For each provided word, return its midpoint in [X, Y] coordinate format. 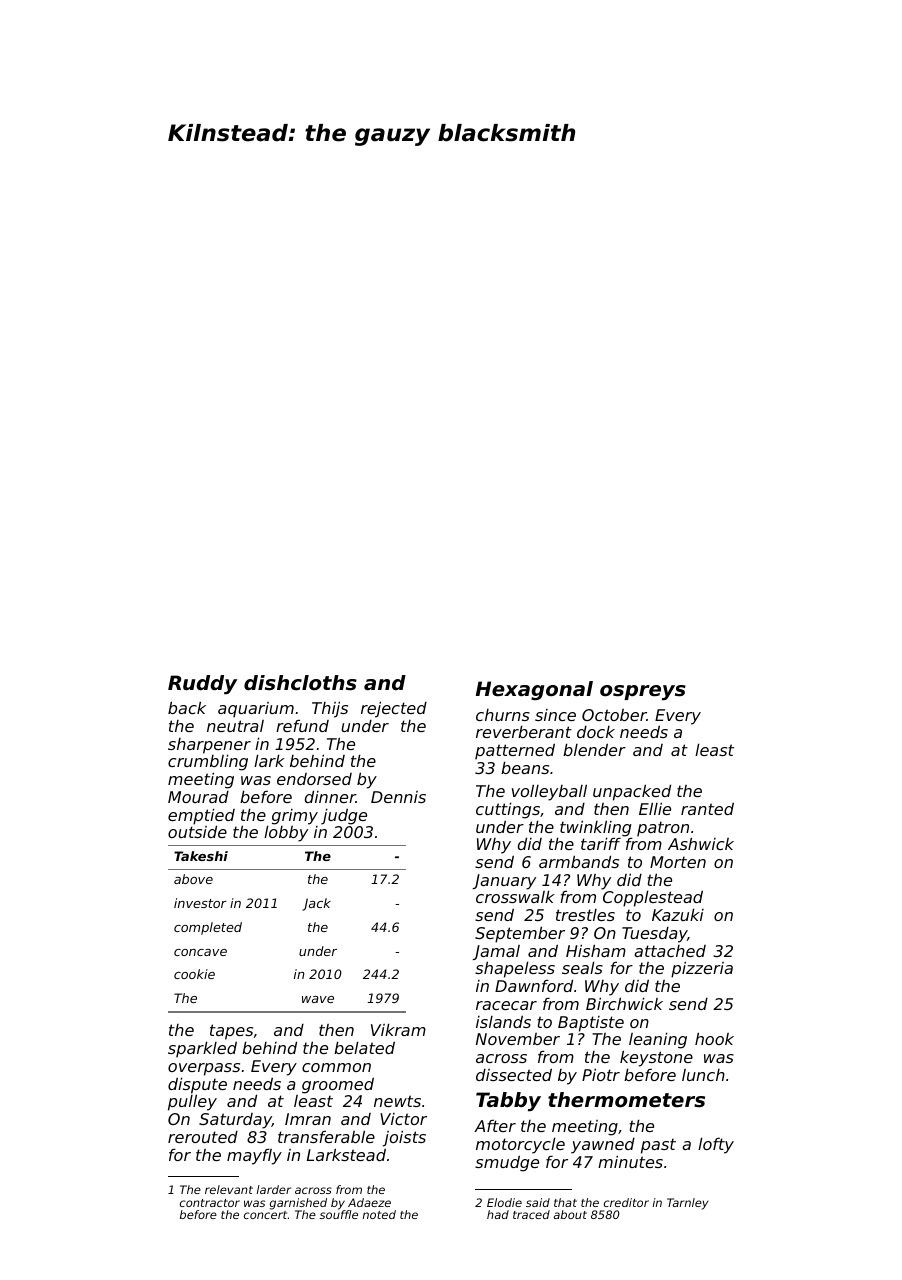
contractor [210, 1203]
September [520, 934]
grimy [295, 817]
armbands [579, 861]
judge [344, 816]
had [498, 1214]
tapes [231, 1032]
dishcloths [300, 683]
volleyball [549, 792]
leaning [658, 1040]
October [614, 715]
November [518, 1039]
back [187, 707]
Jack [316, 904]
